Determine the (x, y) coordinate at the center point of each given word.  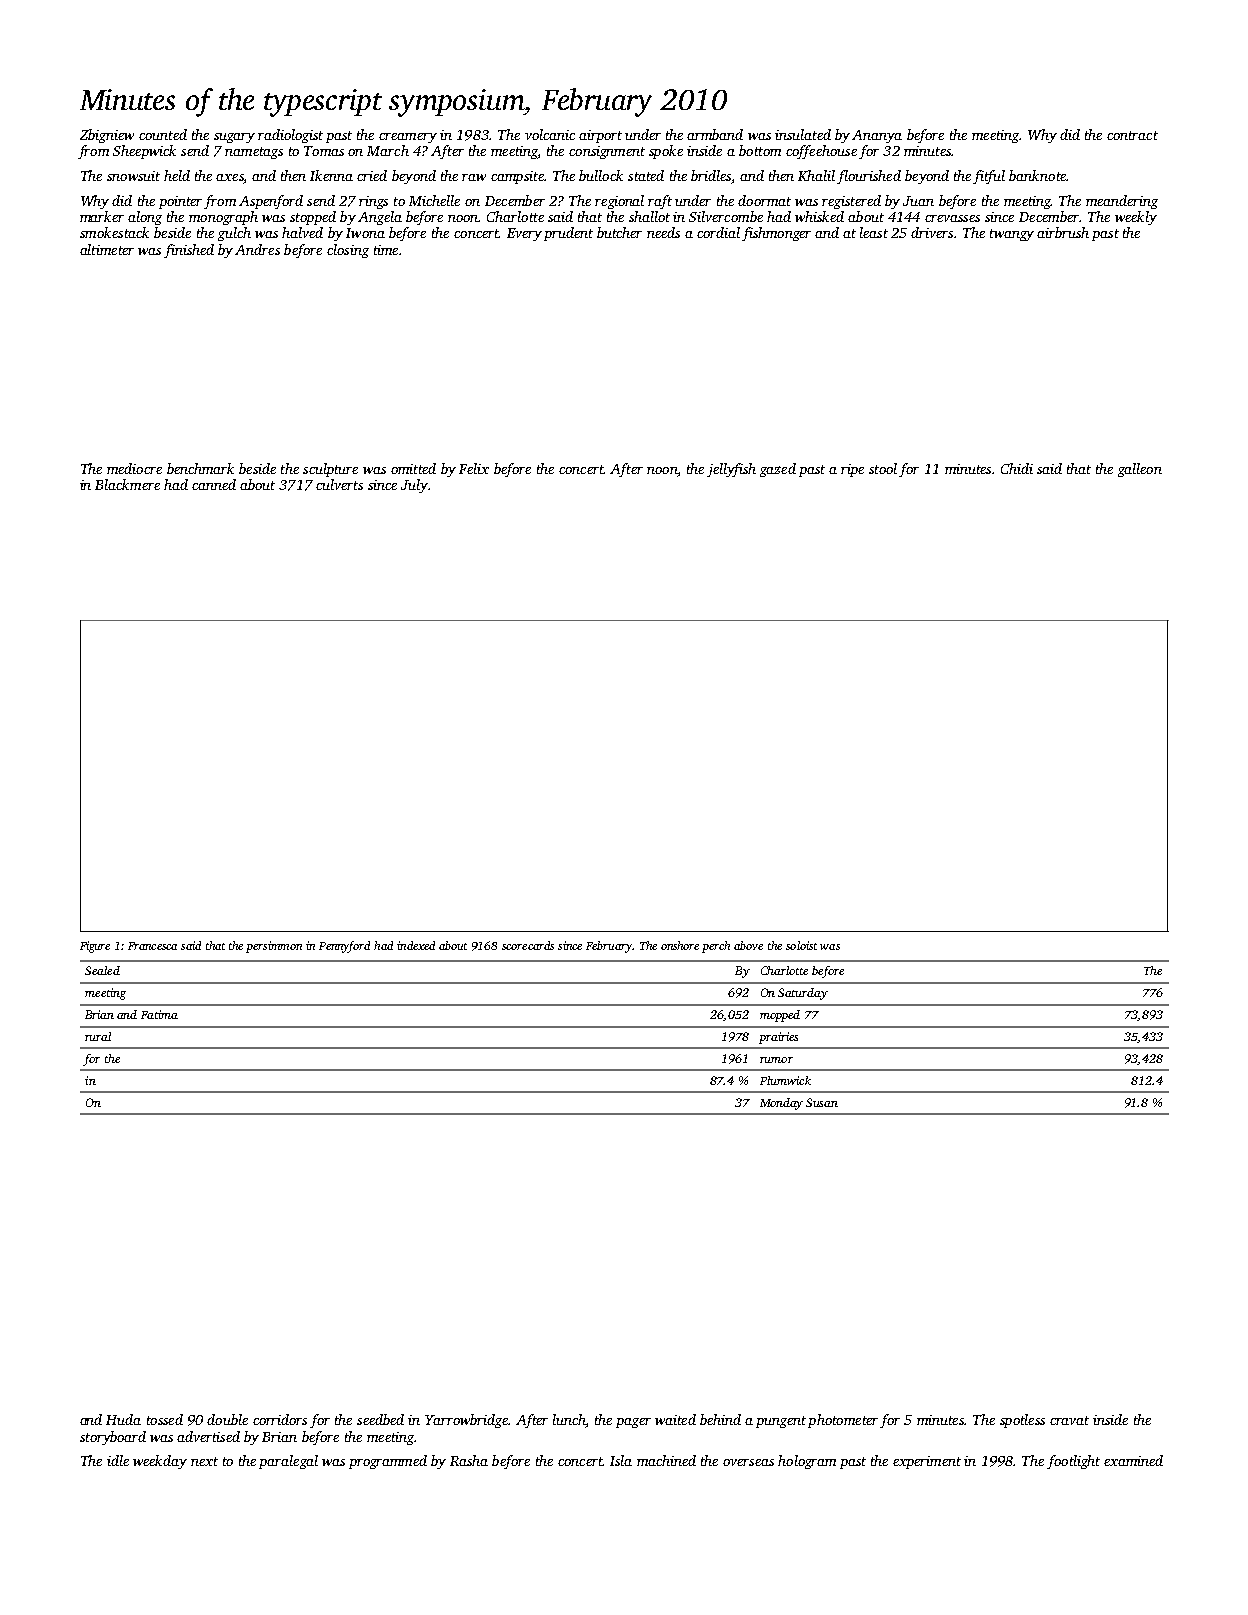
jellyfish (731, 470)
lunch (569, 1419)
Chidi (1017, 468)
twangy (1012, 235)
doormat (764, 200)
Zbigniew (107, 136)
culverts (339, 484)
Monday (781, 1104)
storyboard (113, 1438)
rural (98, 1036)
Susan (822, 1102)
